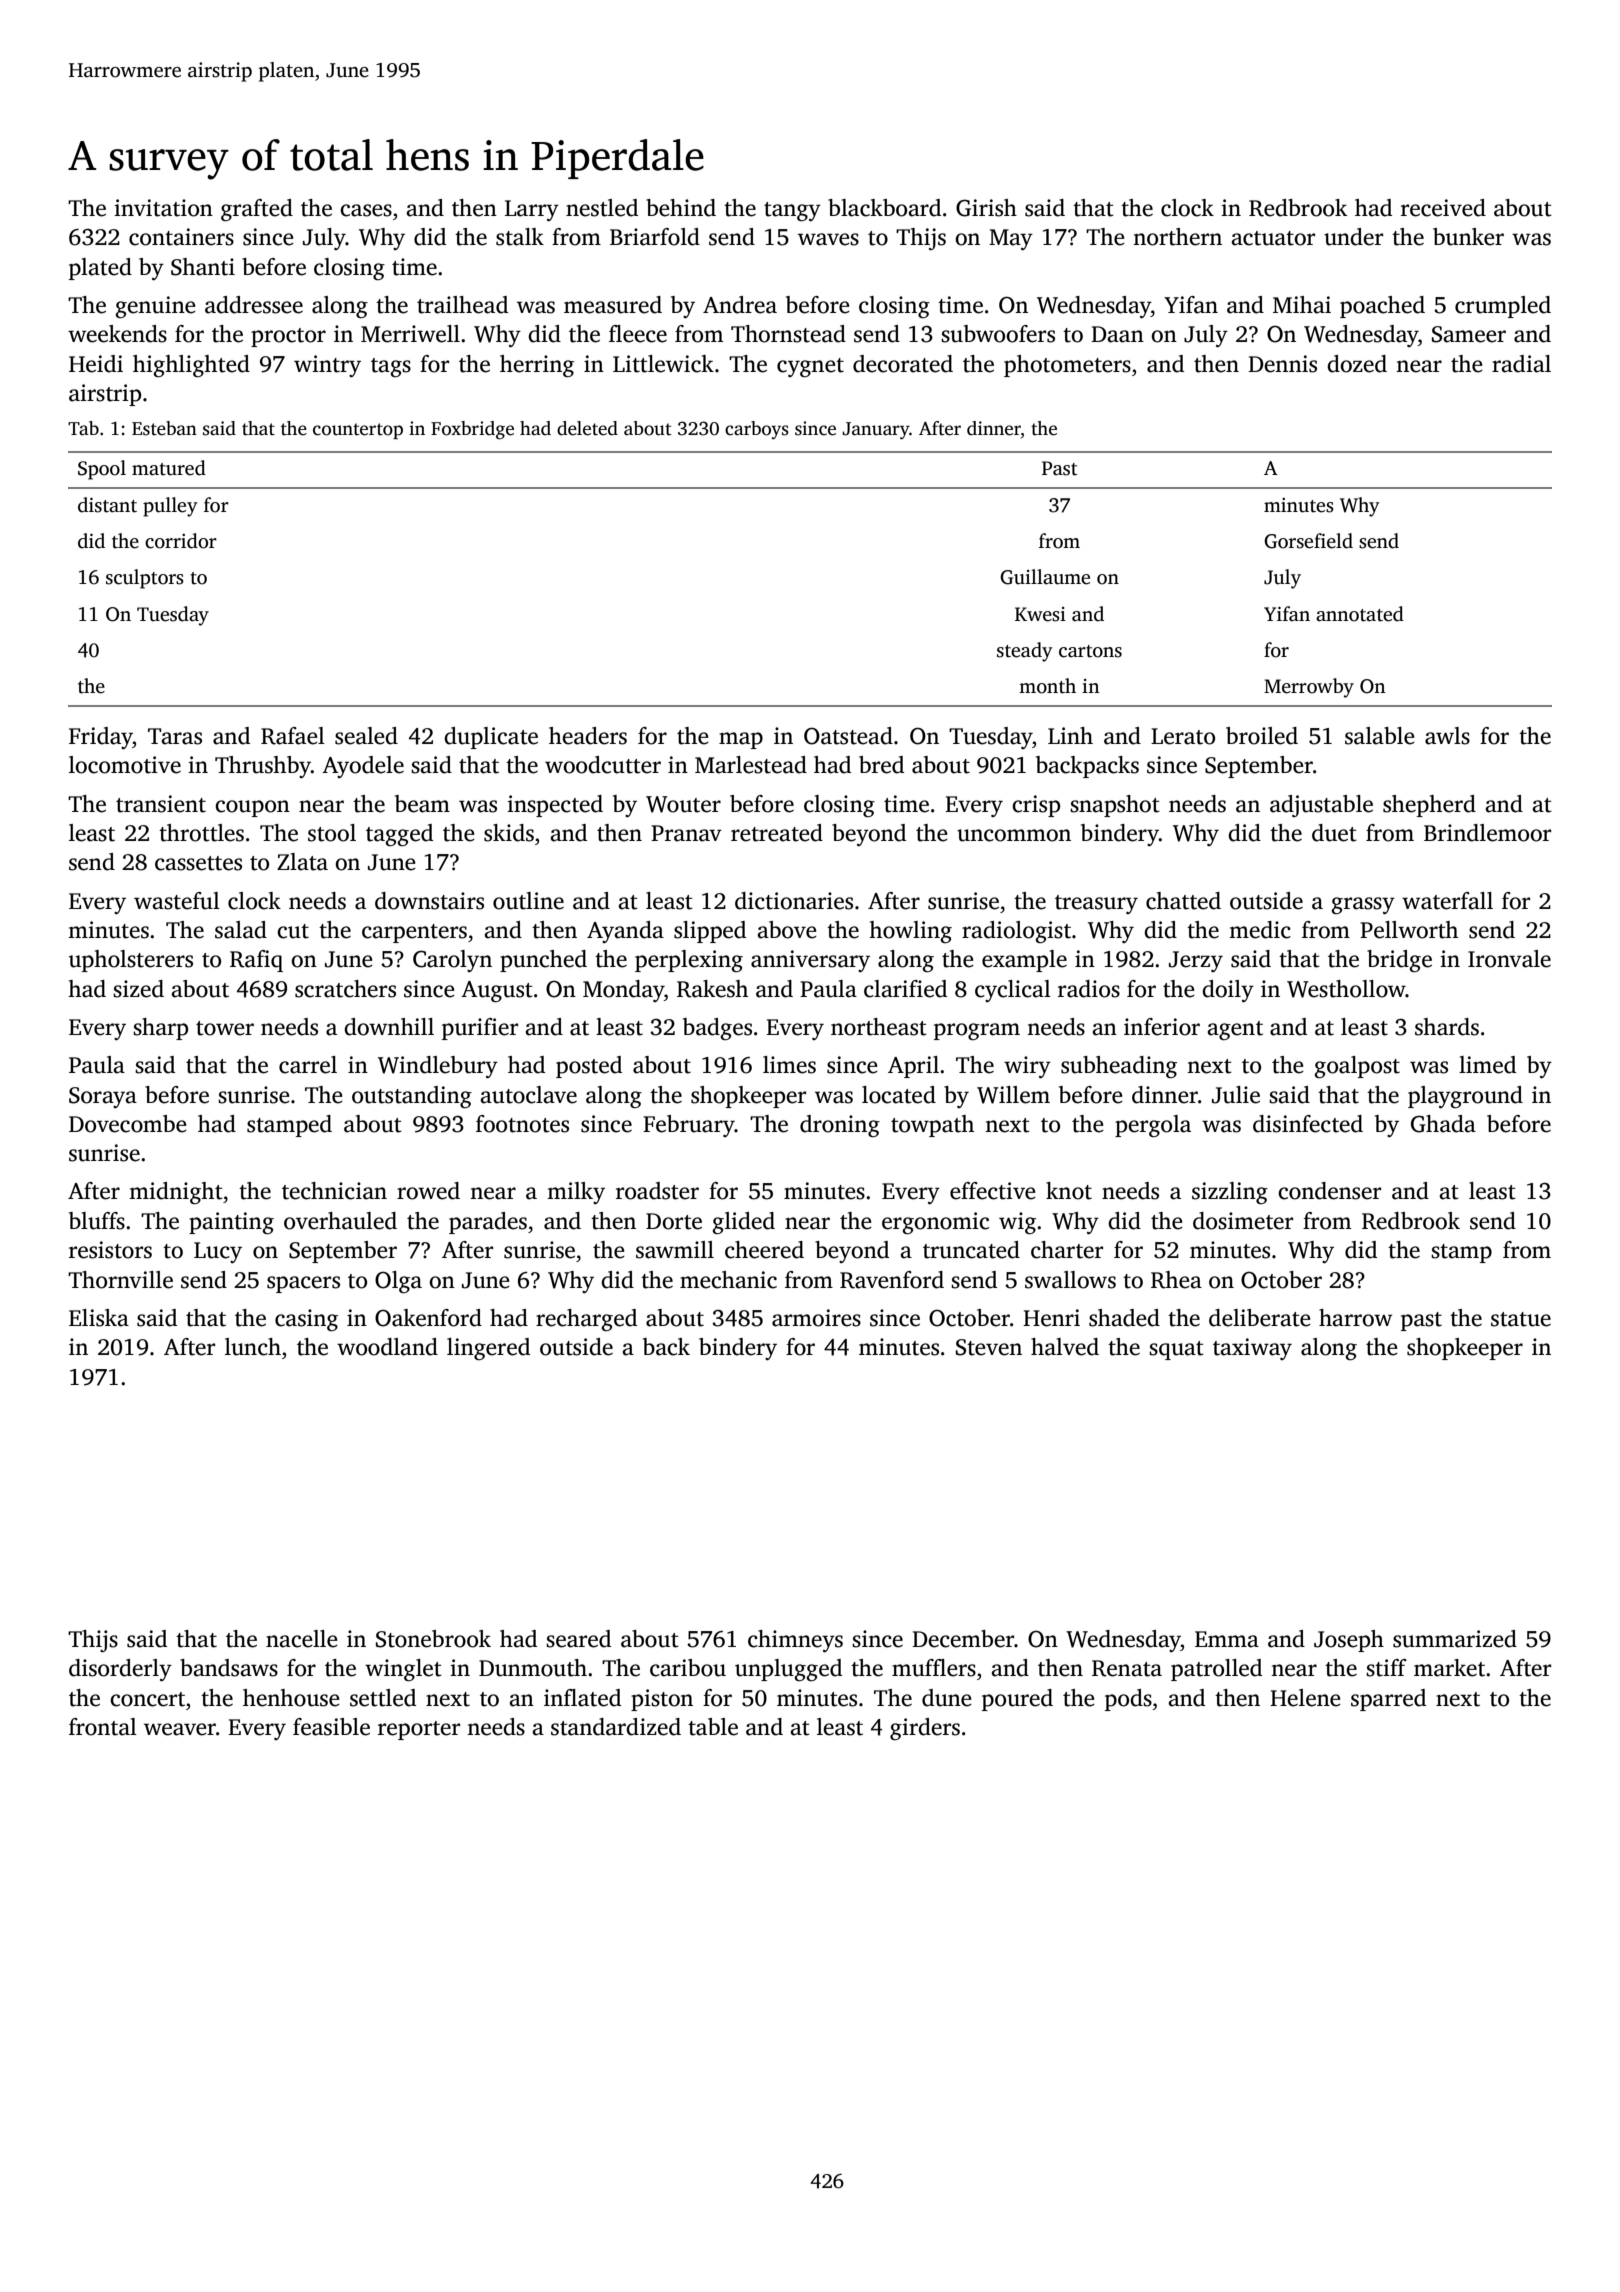  I want to click on map, so click(741, 740).
